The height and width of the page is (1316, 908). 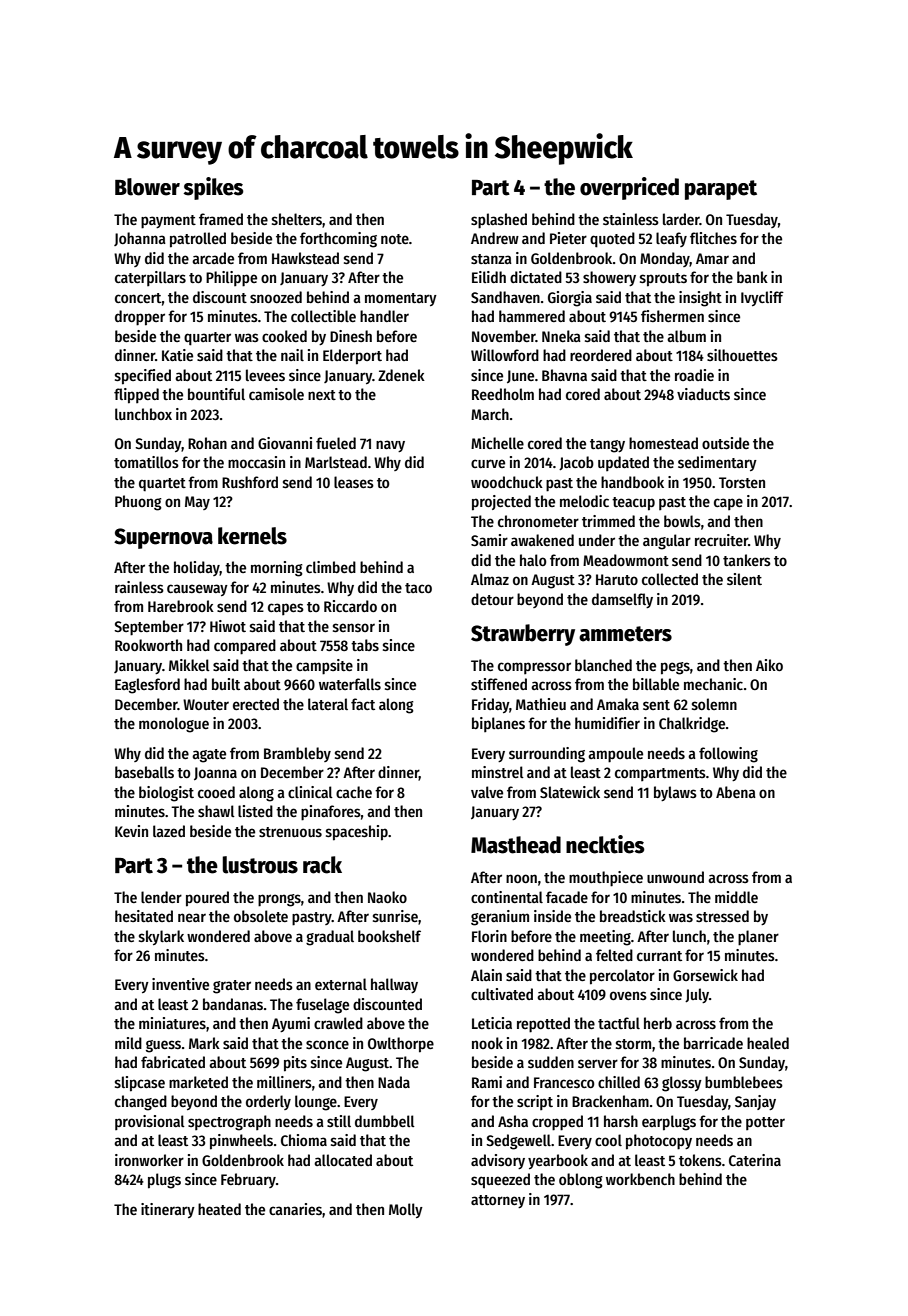 I want to click on bowls, so click(x=682, y=521).
